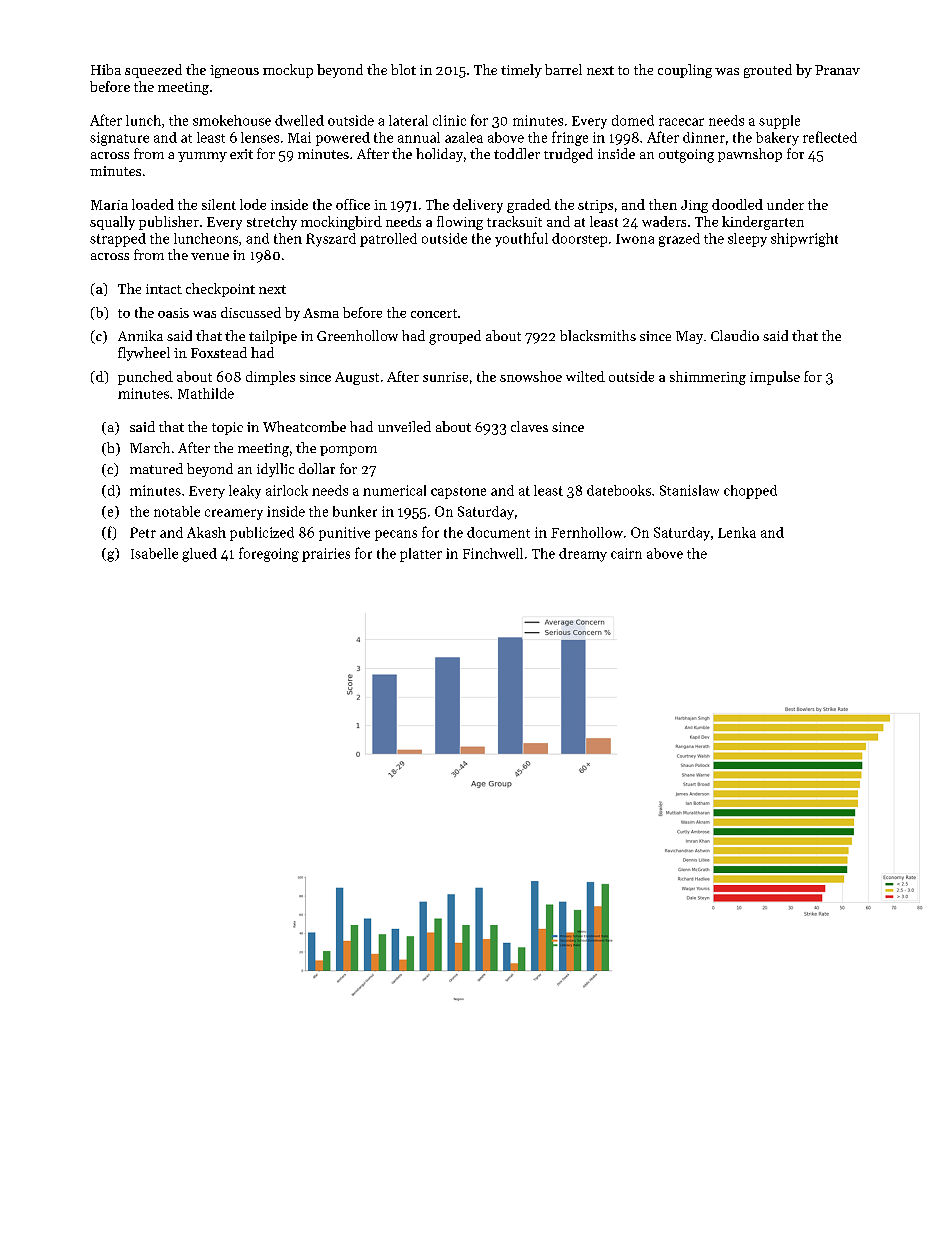  Describe the element at coordinates (275, 470) in the screenshot. I see `idyllic` at that location.
